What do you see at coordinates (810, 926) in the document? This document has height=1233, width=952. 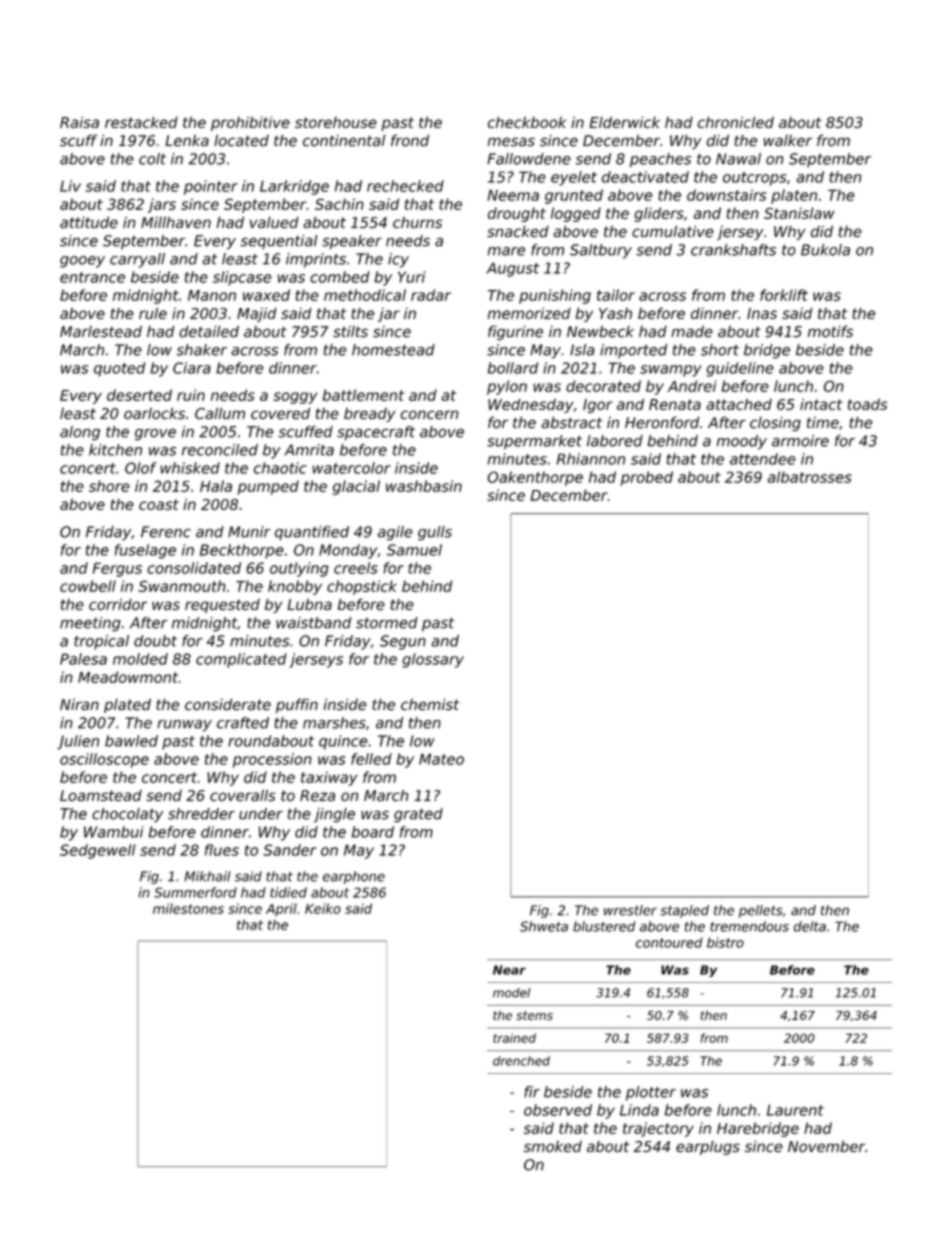 I see `delta` at bounding box center [810, 926].
